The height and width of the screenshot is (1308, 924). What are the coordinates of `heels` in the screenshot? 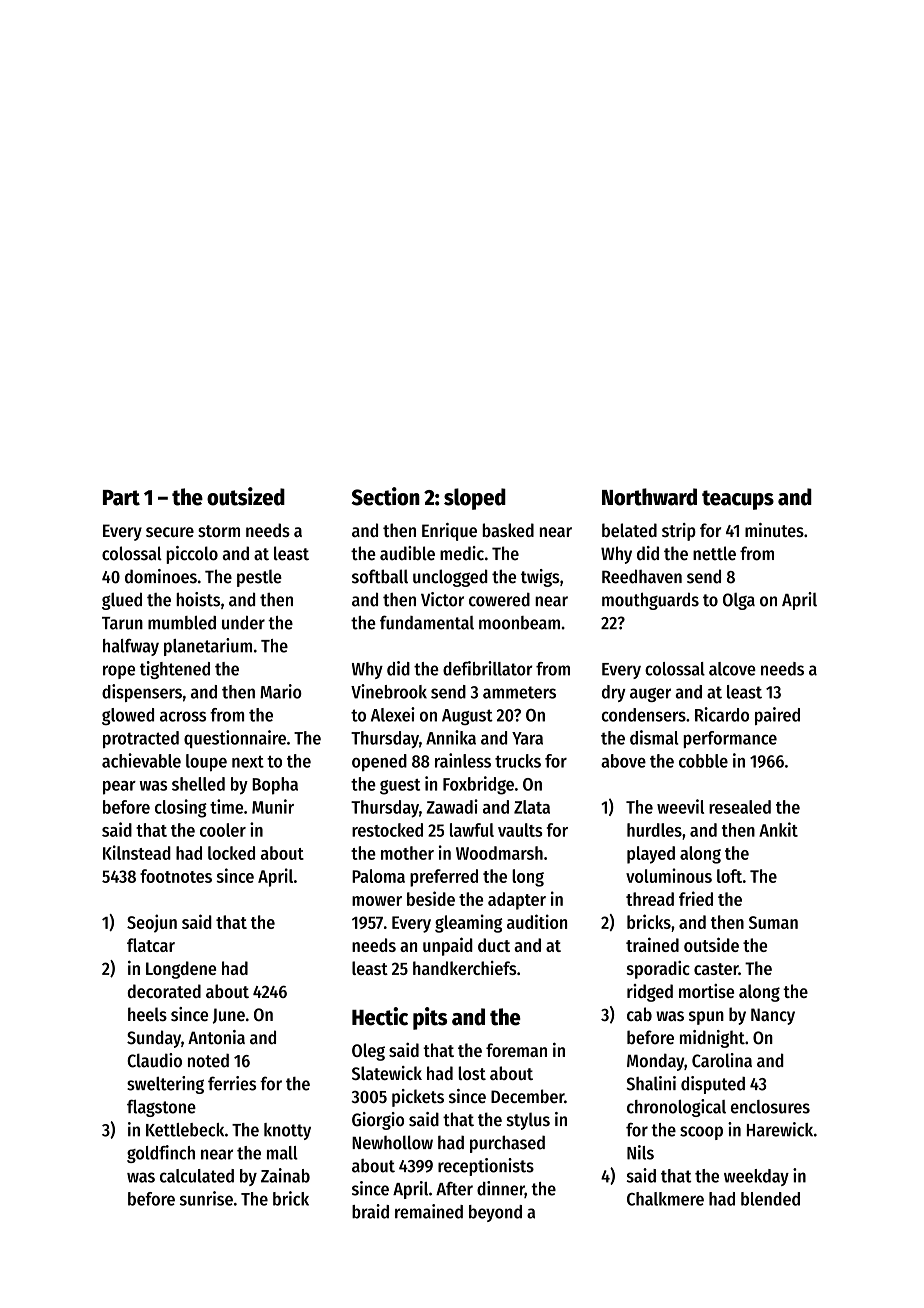 It's located at (147, 1014).
